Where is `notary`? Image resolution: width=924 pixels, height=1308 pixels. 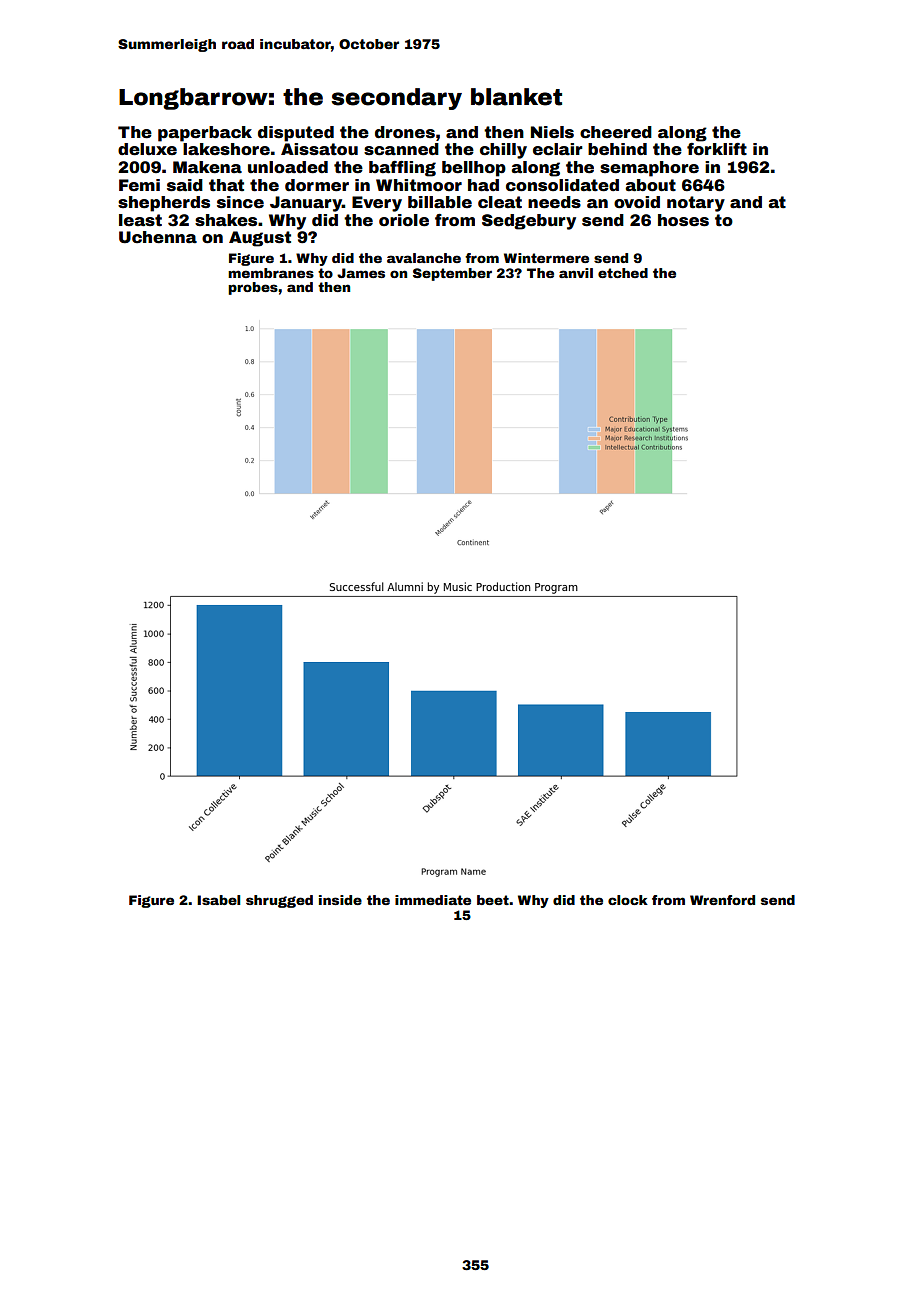
notary is located at coordinates (696, 204).
